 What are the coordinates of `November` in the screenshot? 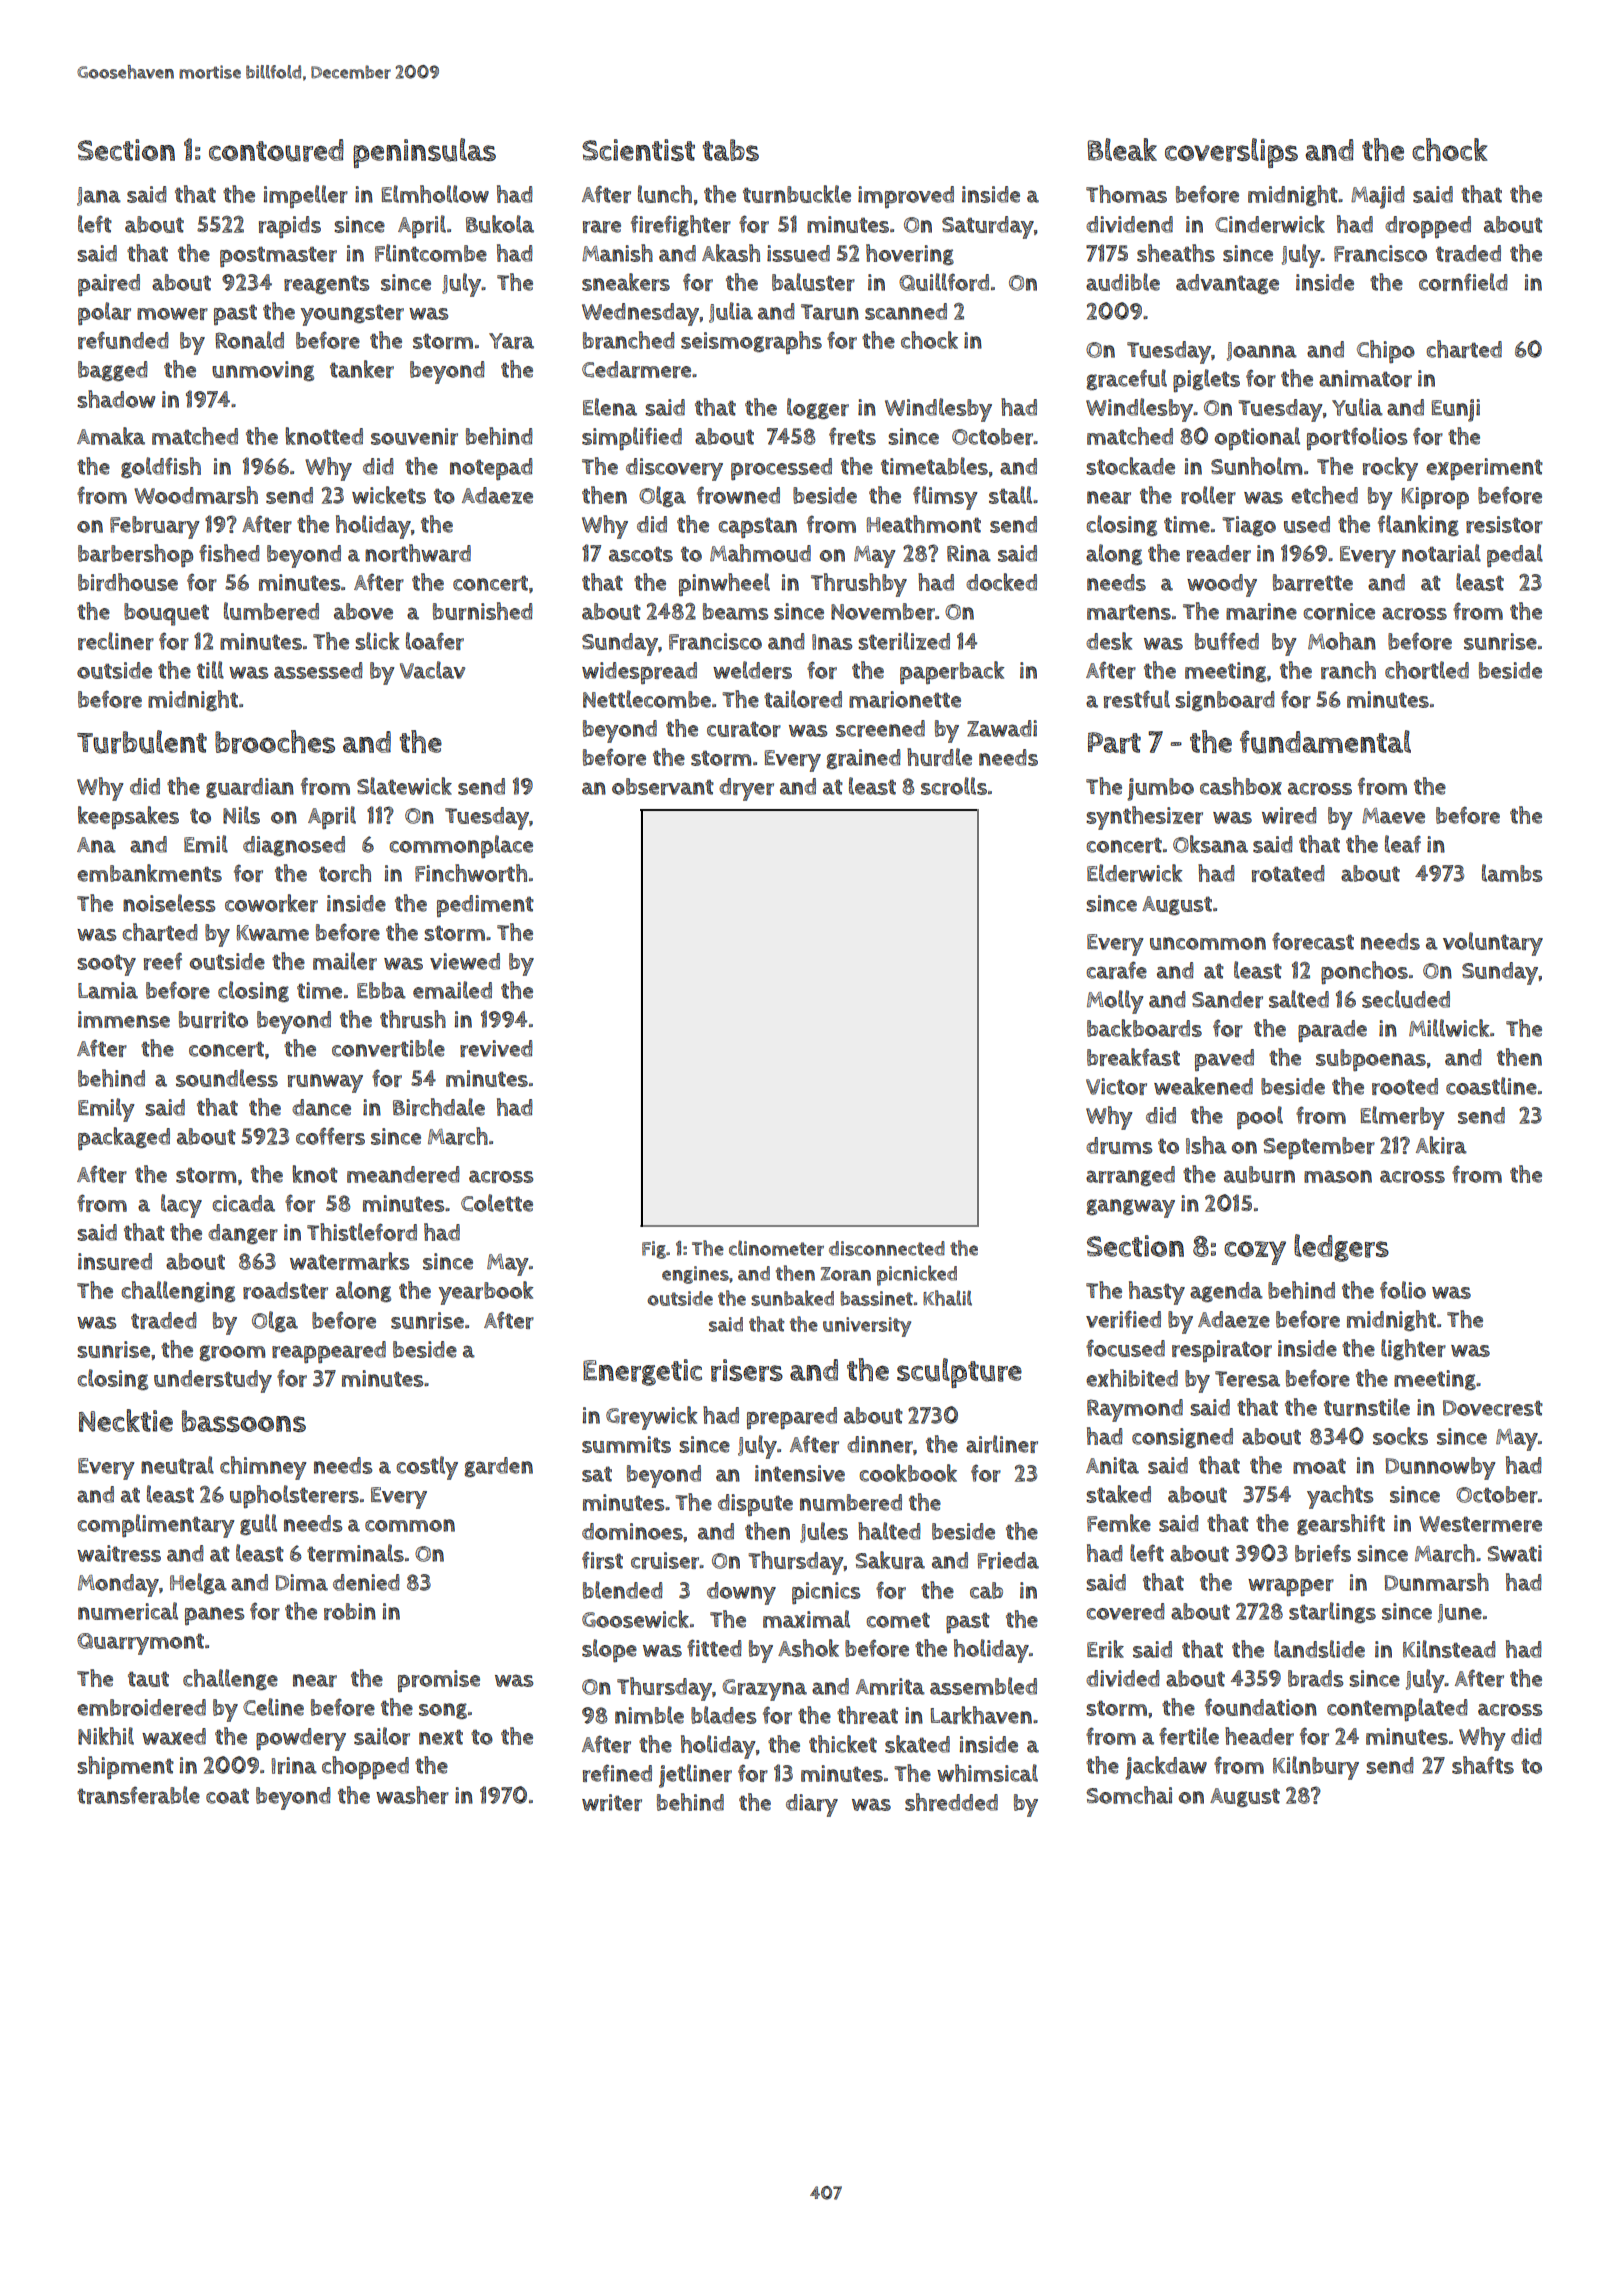 It's located at (883, 611).
